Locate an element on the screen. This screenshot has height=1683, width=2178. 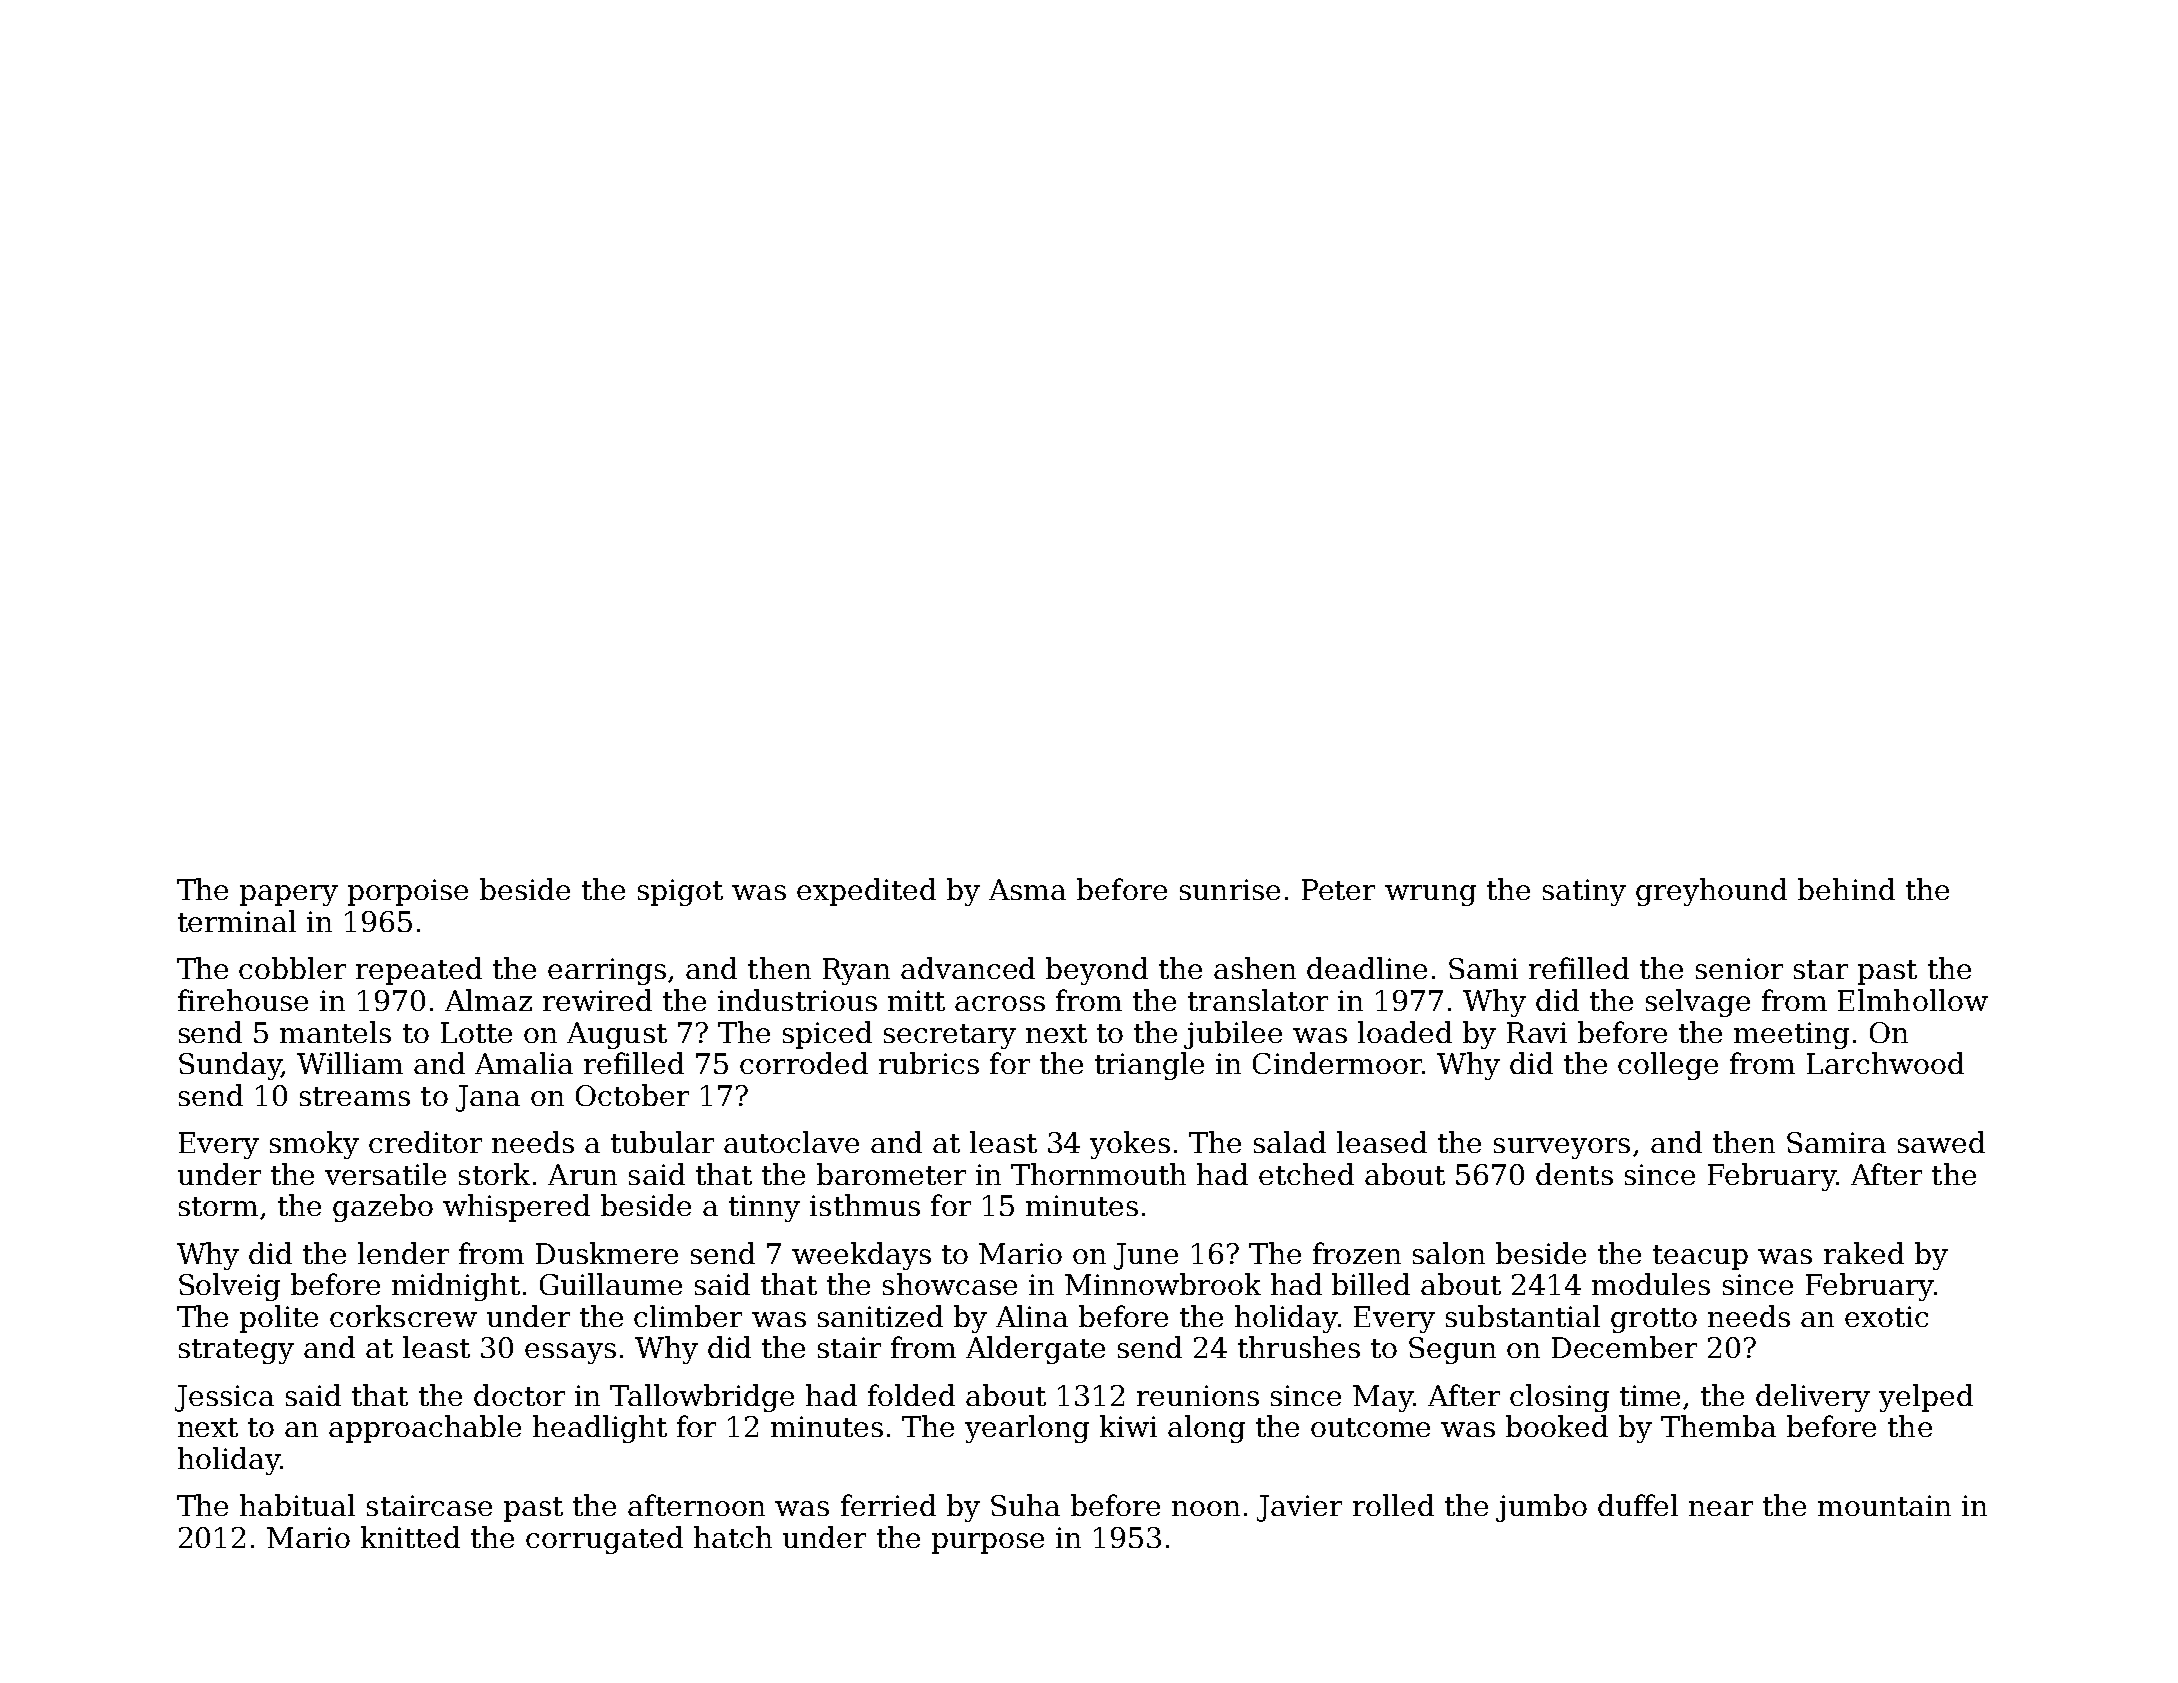
versatile is located at coordinates (385, 1174).
